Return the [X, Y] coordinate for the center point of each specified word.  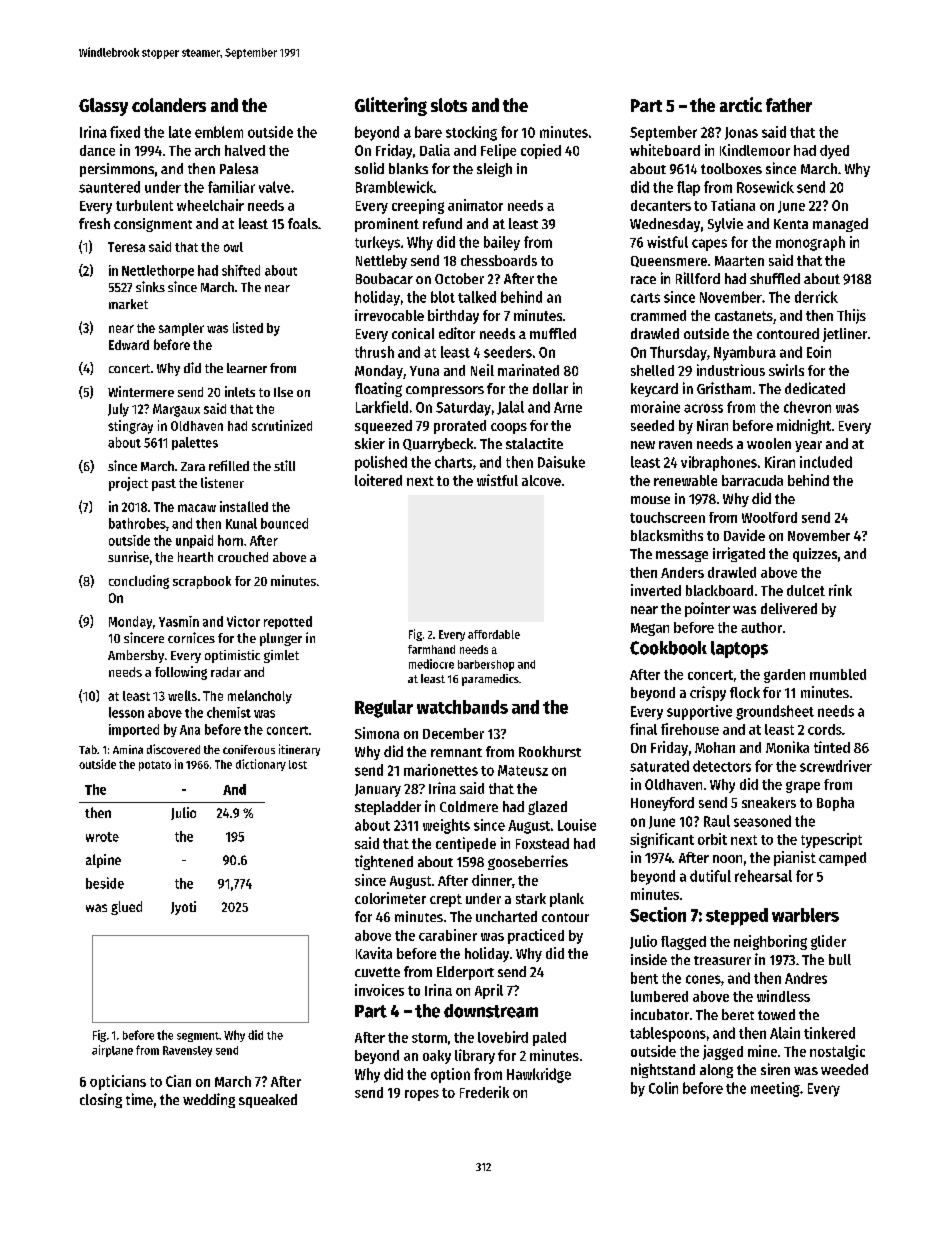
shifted [241, 270]
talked [477, 297]
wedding [209, 1100]
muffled [553, 333]
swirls [786, 370]
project [128, 484]
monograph [810, 243]
